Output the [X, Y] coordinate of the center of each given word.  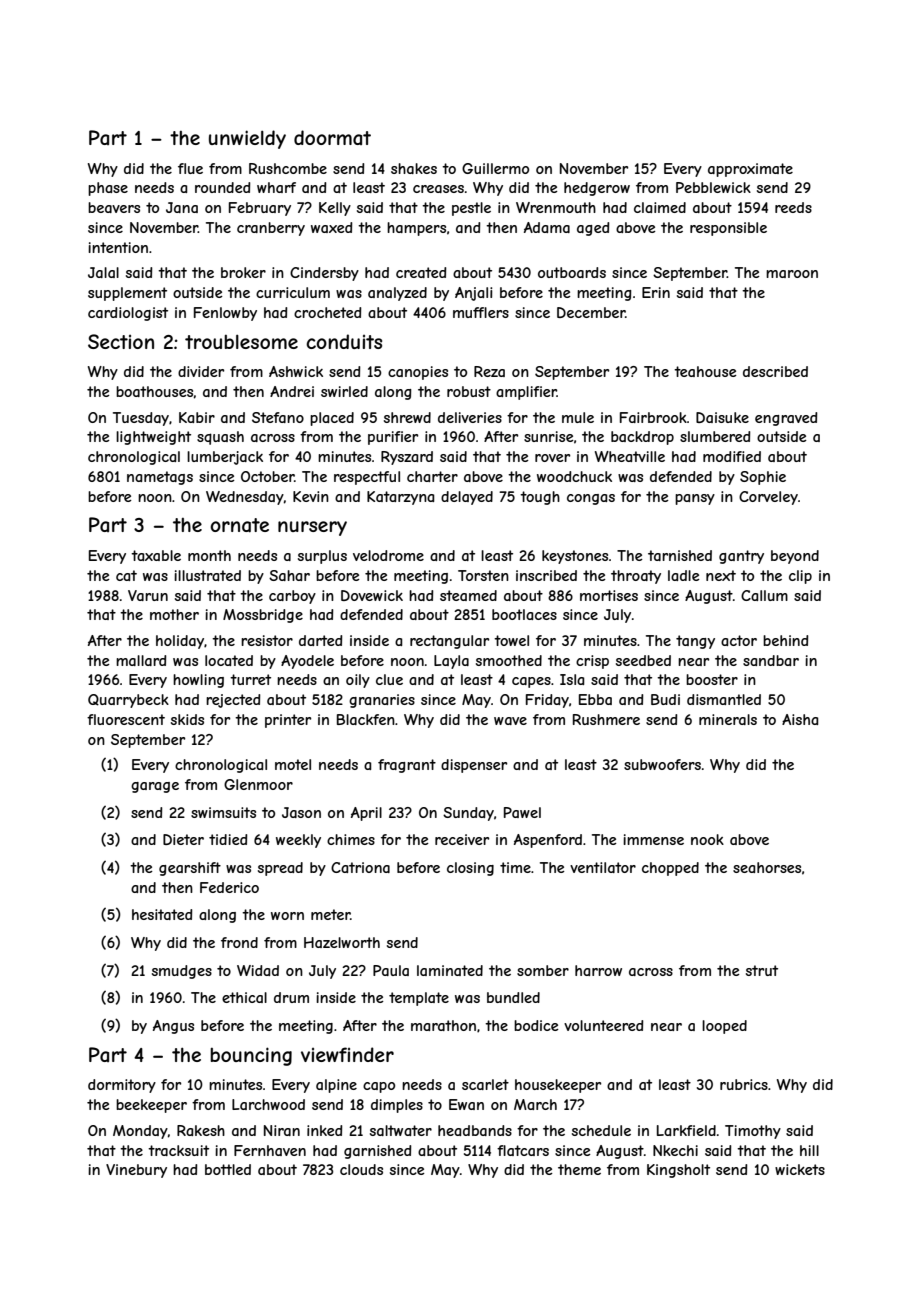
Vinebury [136, 1171]
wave [510, 721]
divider [201, 371]
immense [653, 839]
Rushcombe [288, 168]
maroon [792, 274]
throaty [636, 577]
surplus [322, 557]
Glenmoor [258, 784]
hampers [416, 229]
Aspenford [548, 841]
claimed [660, 207]
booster [712, 679]
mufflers [481, 312]
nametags [160, 478]
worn [287, 916]
